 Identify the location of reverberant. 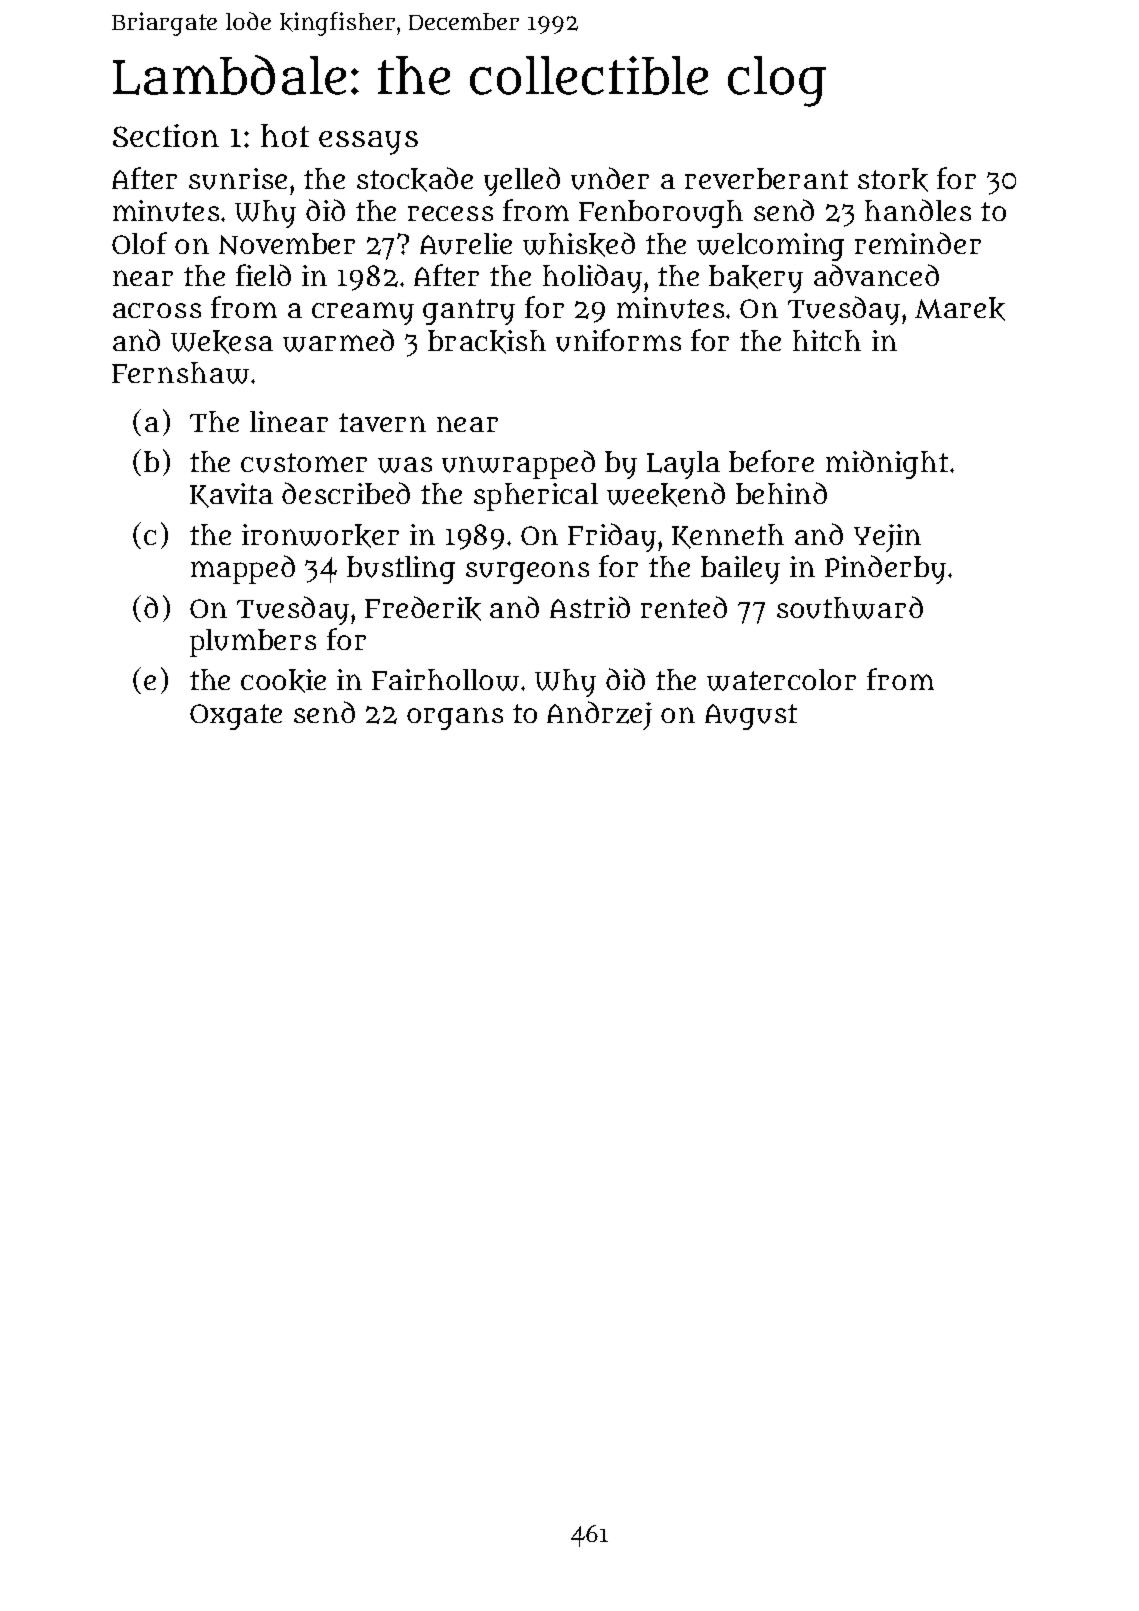
(766, 178).
